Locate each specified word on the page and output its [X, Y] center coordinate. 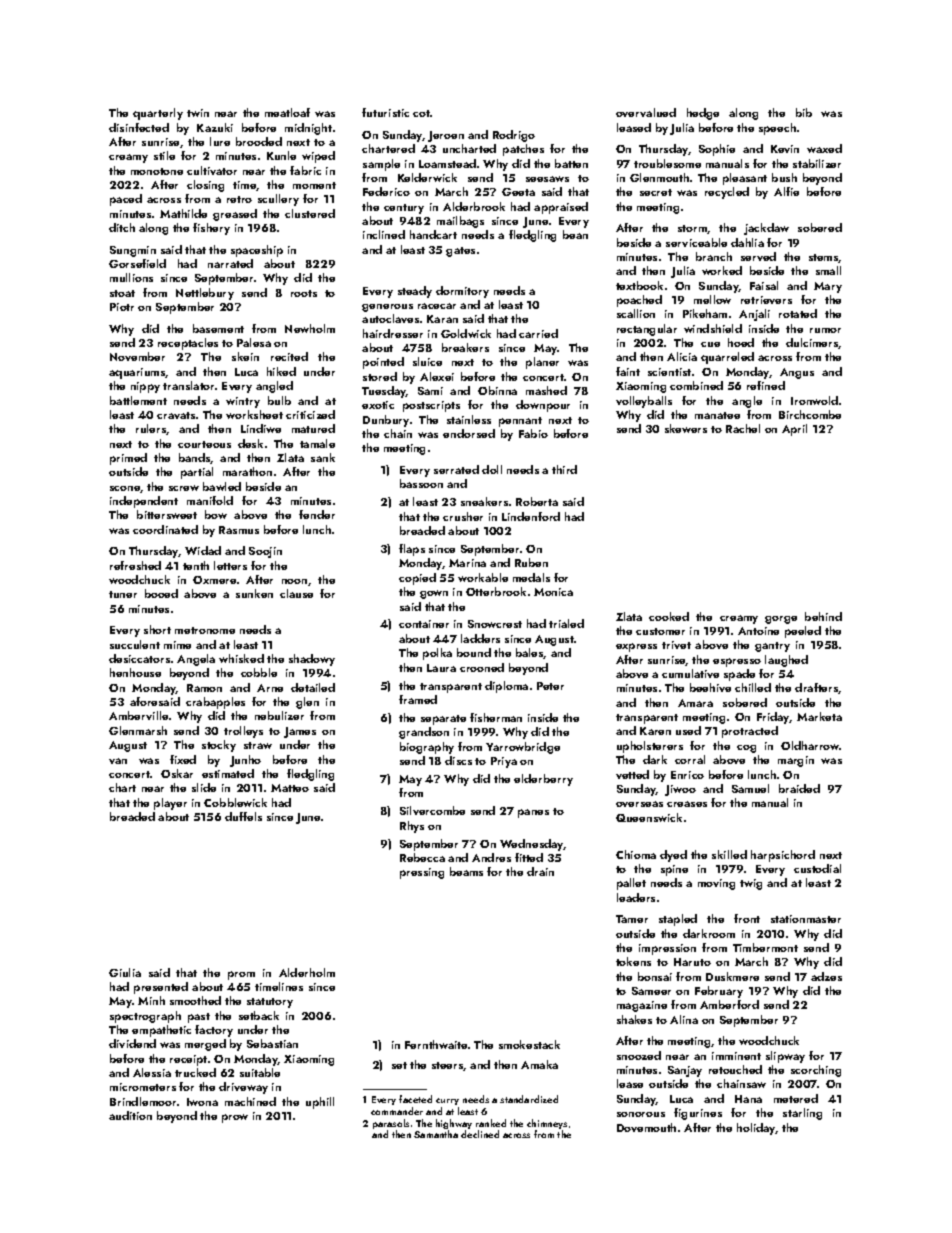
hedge [703, 114]
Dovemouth [646, 1127]
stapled [678, 920]
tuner [123, 594]
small [828, 270]
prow [235, 1118]
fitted [529, 857]
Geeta [518, 192]
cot [421, 113]
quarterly [158, 114]
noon [294, 581]
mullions [131, 277]
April [794, 430]
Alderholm [307, 972]
